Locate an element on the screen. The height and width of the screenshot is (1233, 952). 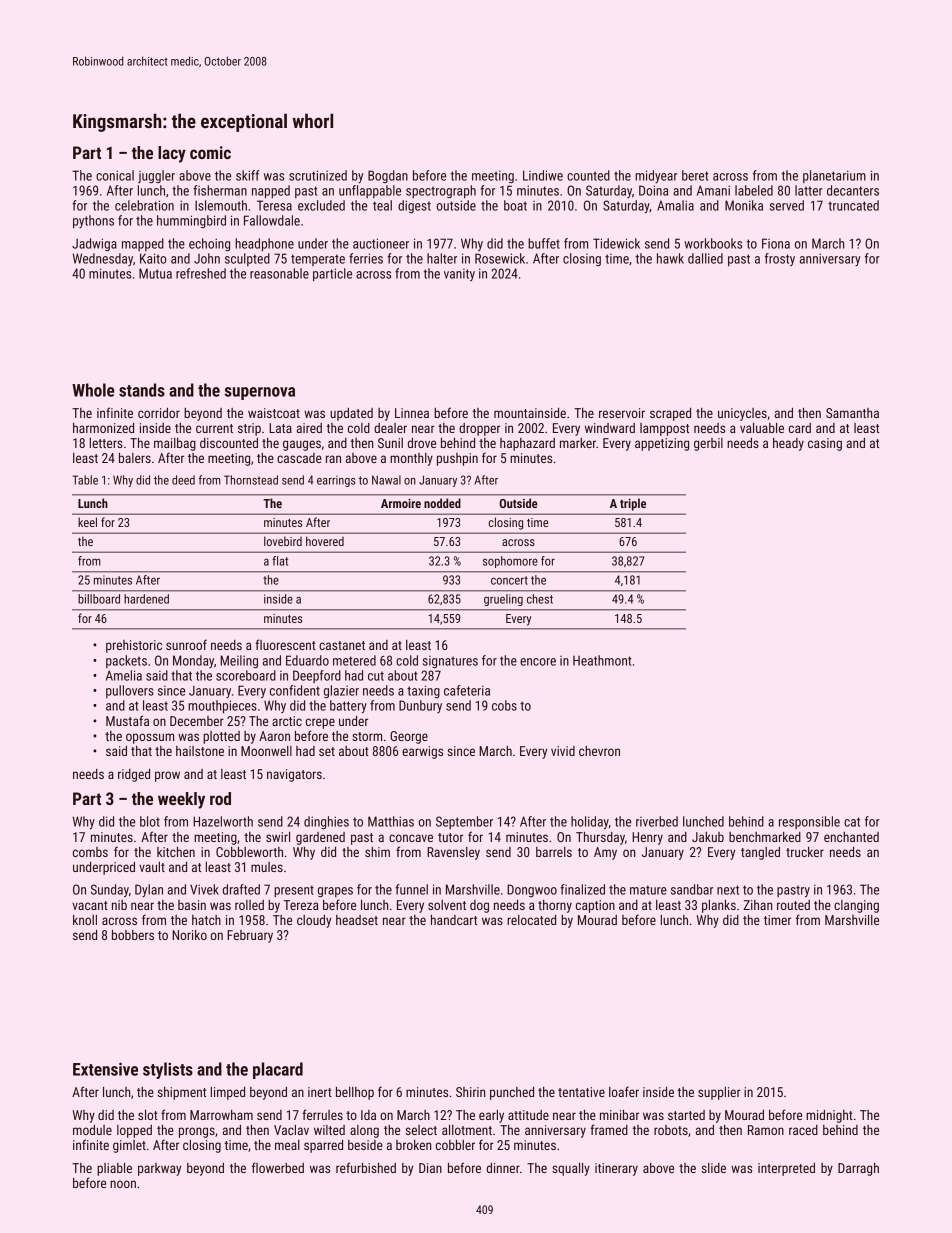
swirl is located at coordinates (278, 837).
